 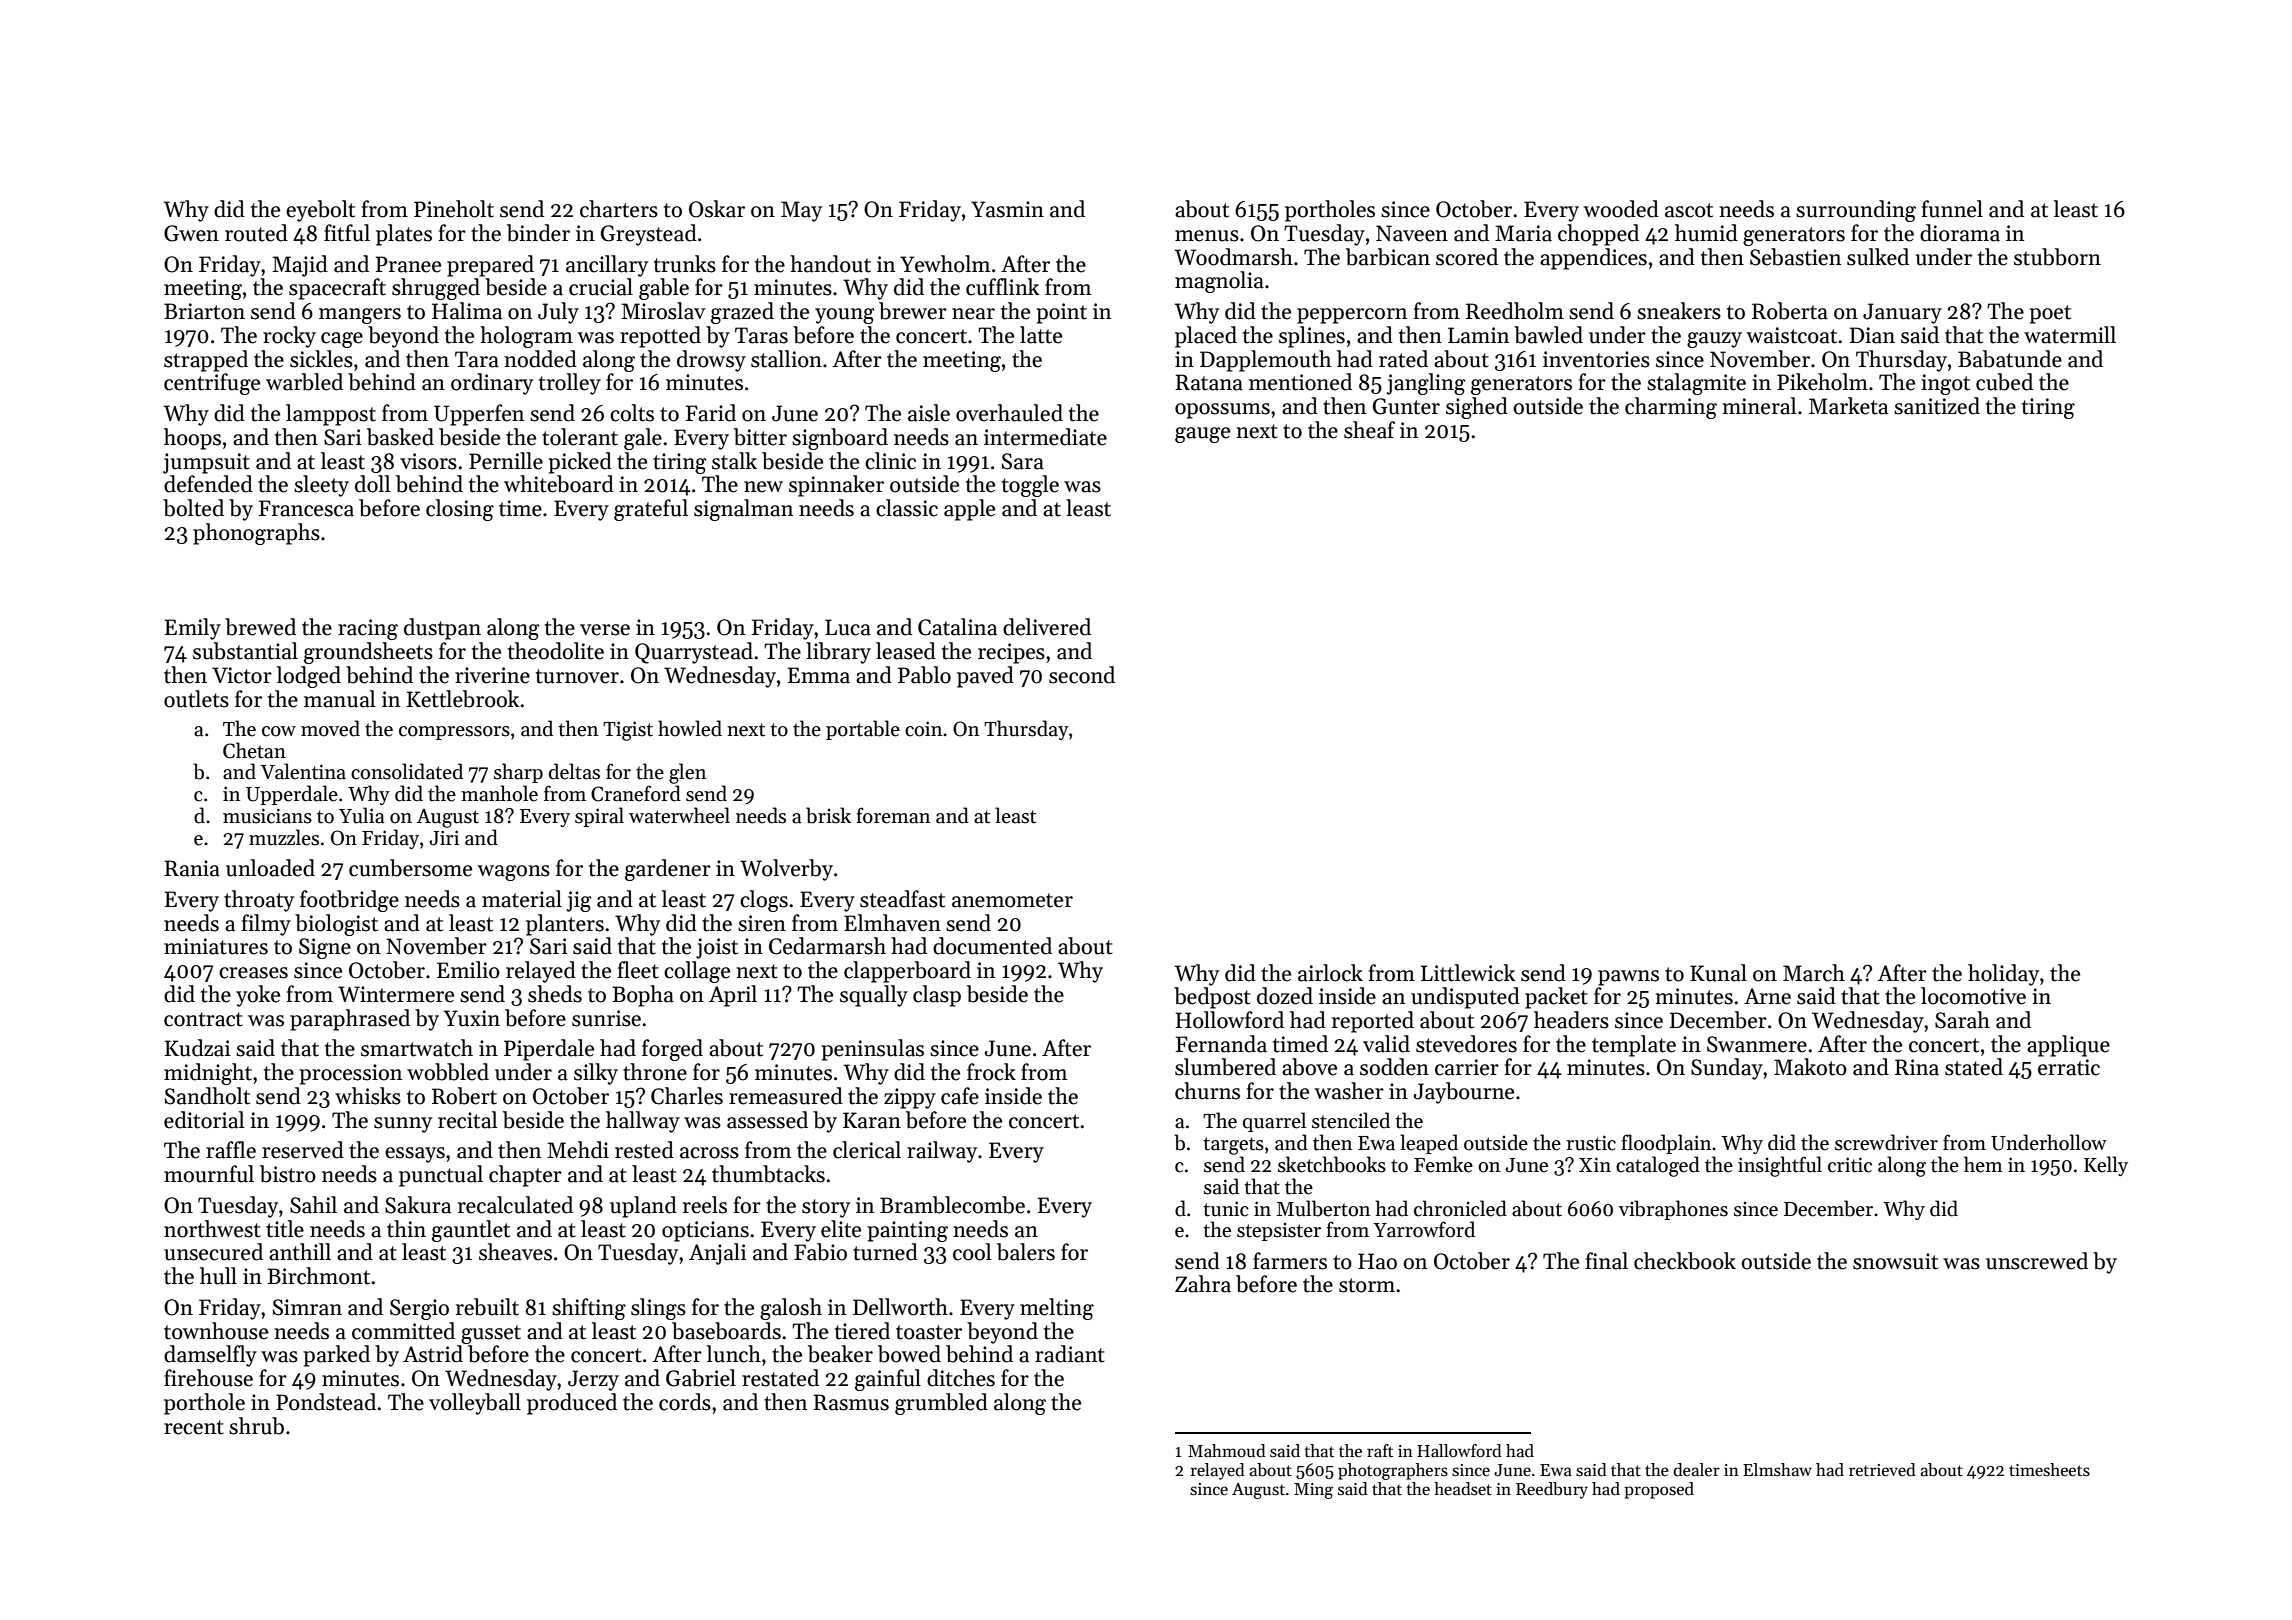 What do you see at coordinates (1937, 406) in the screenshot?
I see `sanitized` at bounding box center [1937, 406].
